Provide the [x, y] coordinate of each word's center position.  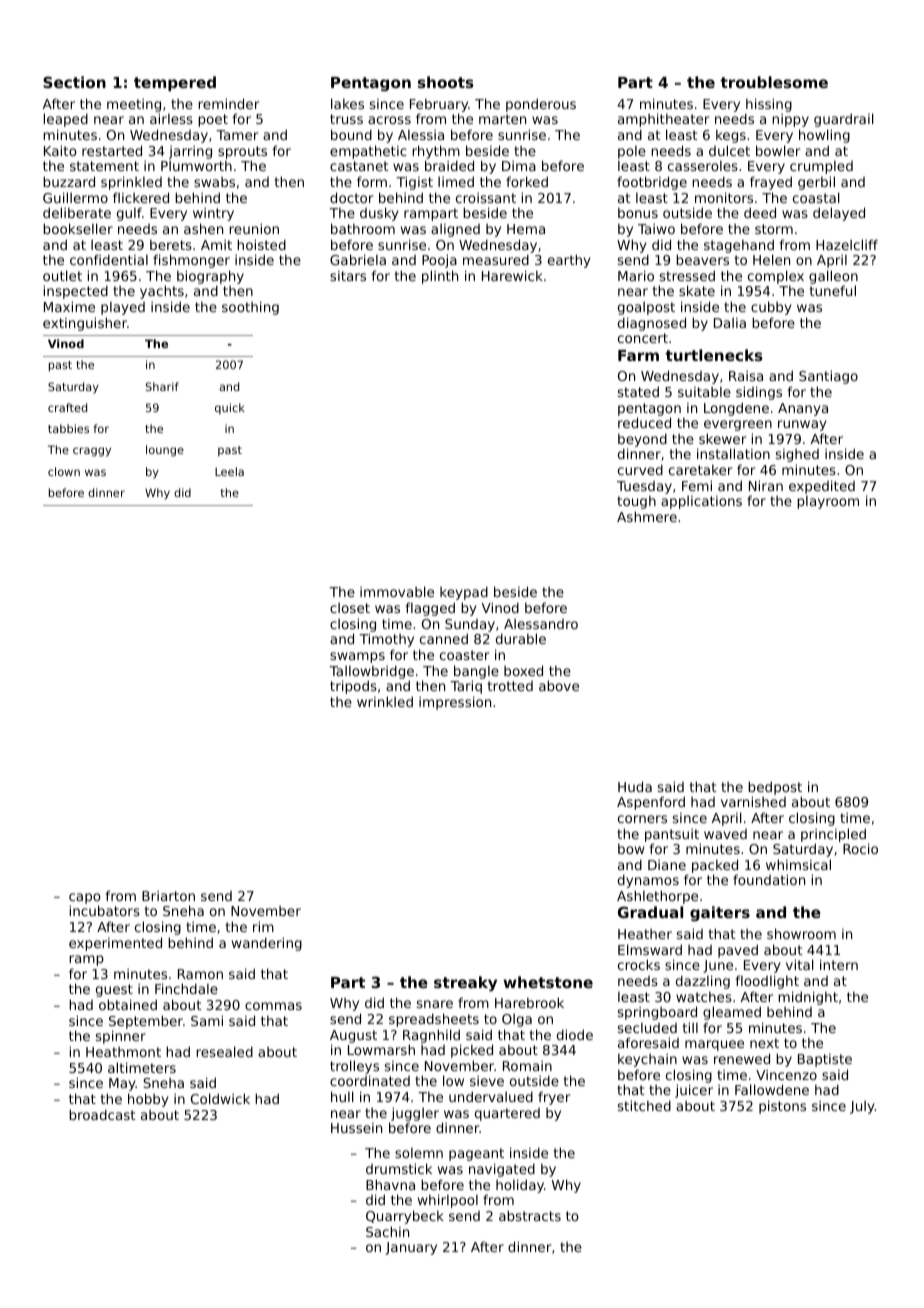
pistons [782, 1107]
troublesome [774, 82]
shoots [446, 82]
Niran [766, 485]
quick [230, 408]
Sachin [387, 1231]
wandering [267, 944]
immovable [397, 591]
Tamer [237, 135]
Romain [527, 1066]
